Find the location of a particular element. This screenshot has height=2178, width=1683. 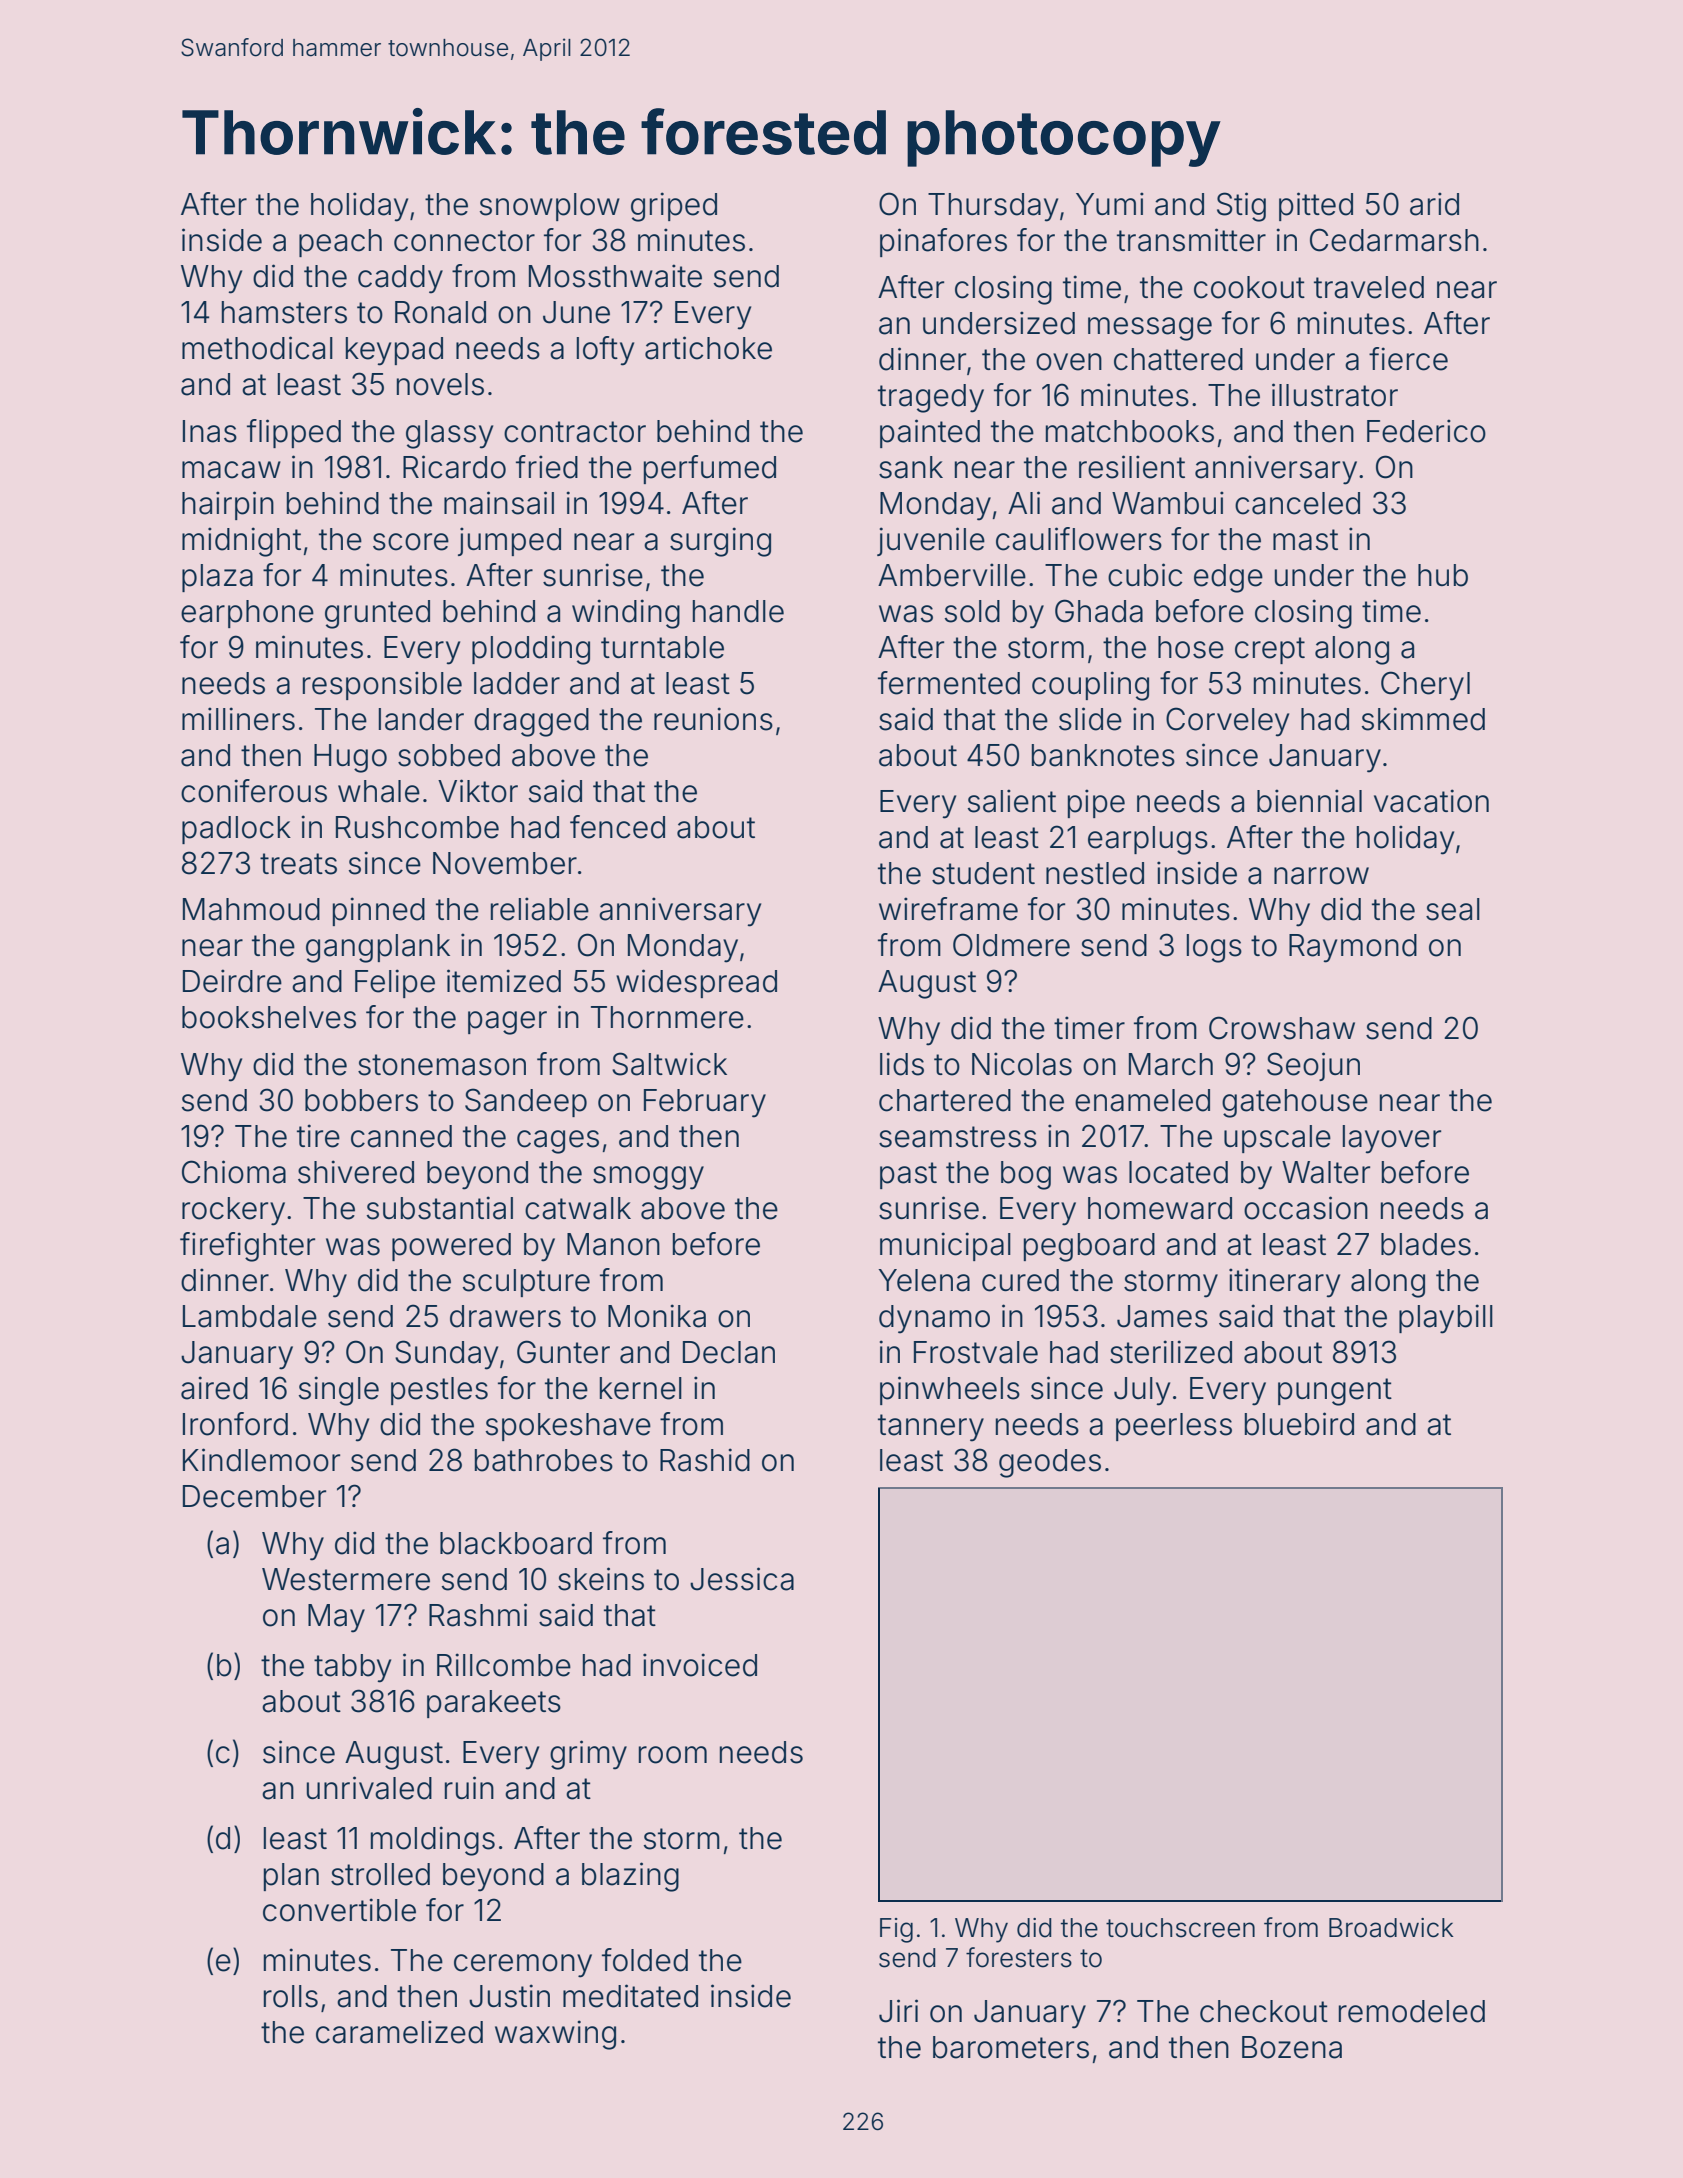

blades is located at coordinates (1426, 1244).
